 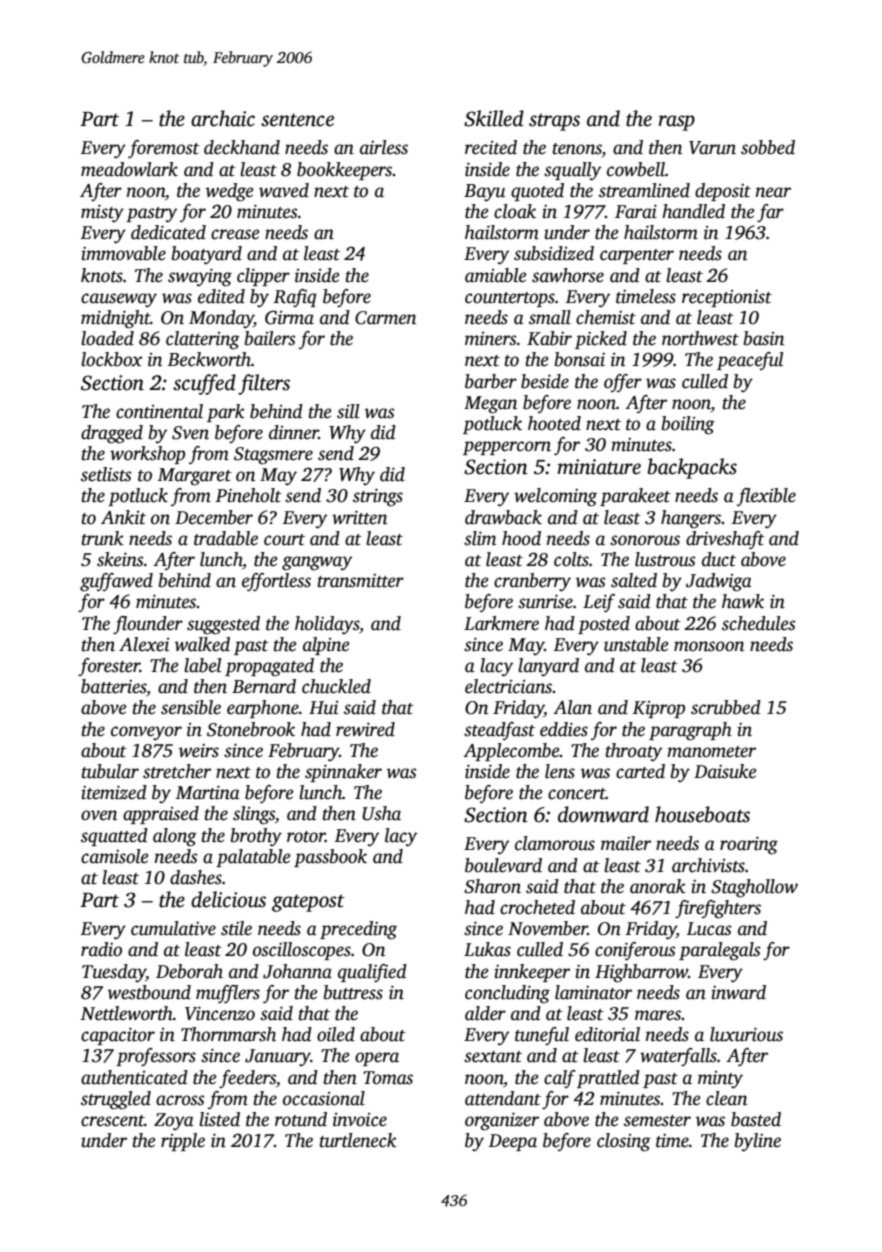 I want to click on slings, so click(x=254, y=815).
